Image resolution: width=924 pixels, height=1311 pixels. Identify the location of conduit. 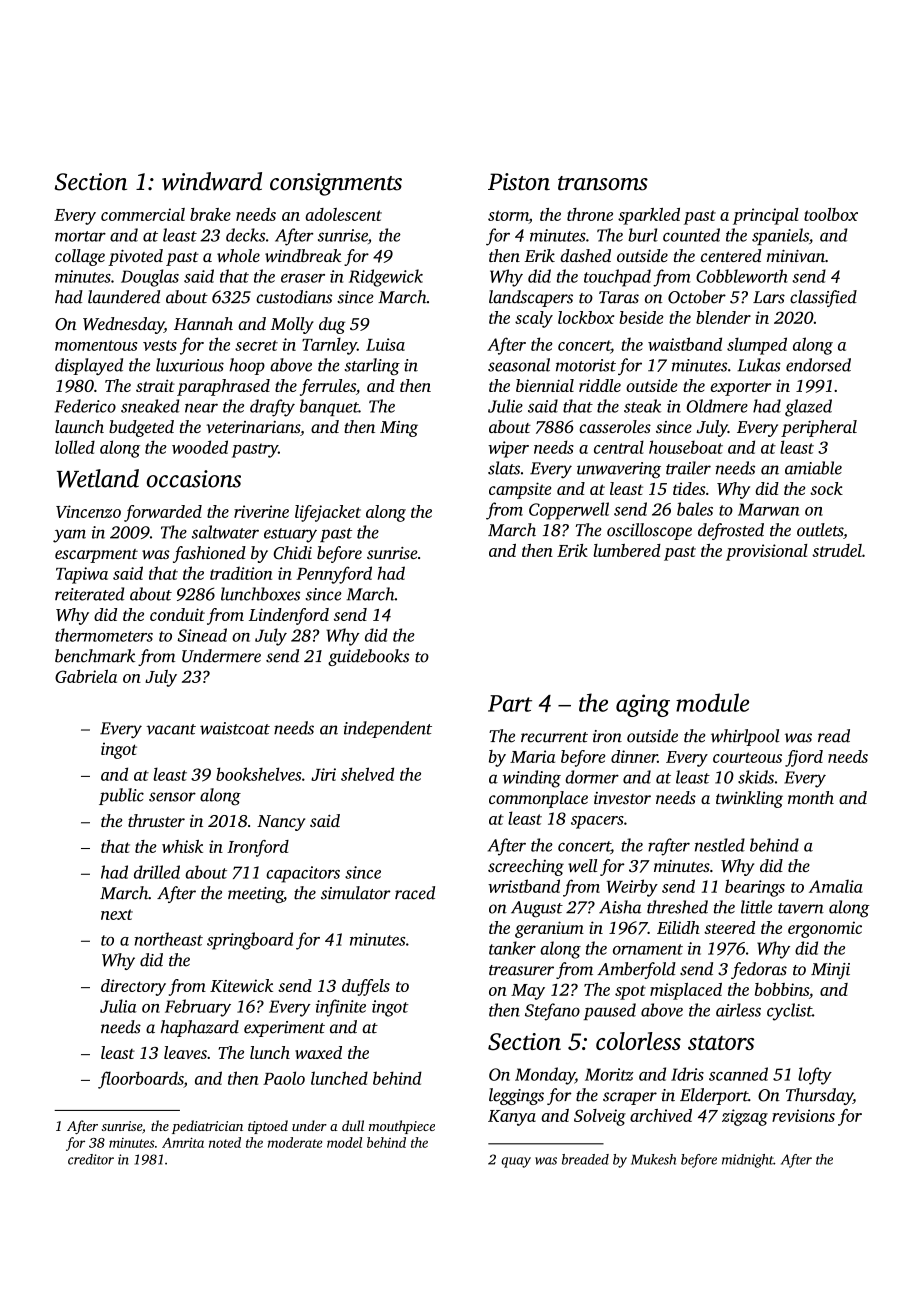
(177, 614).
